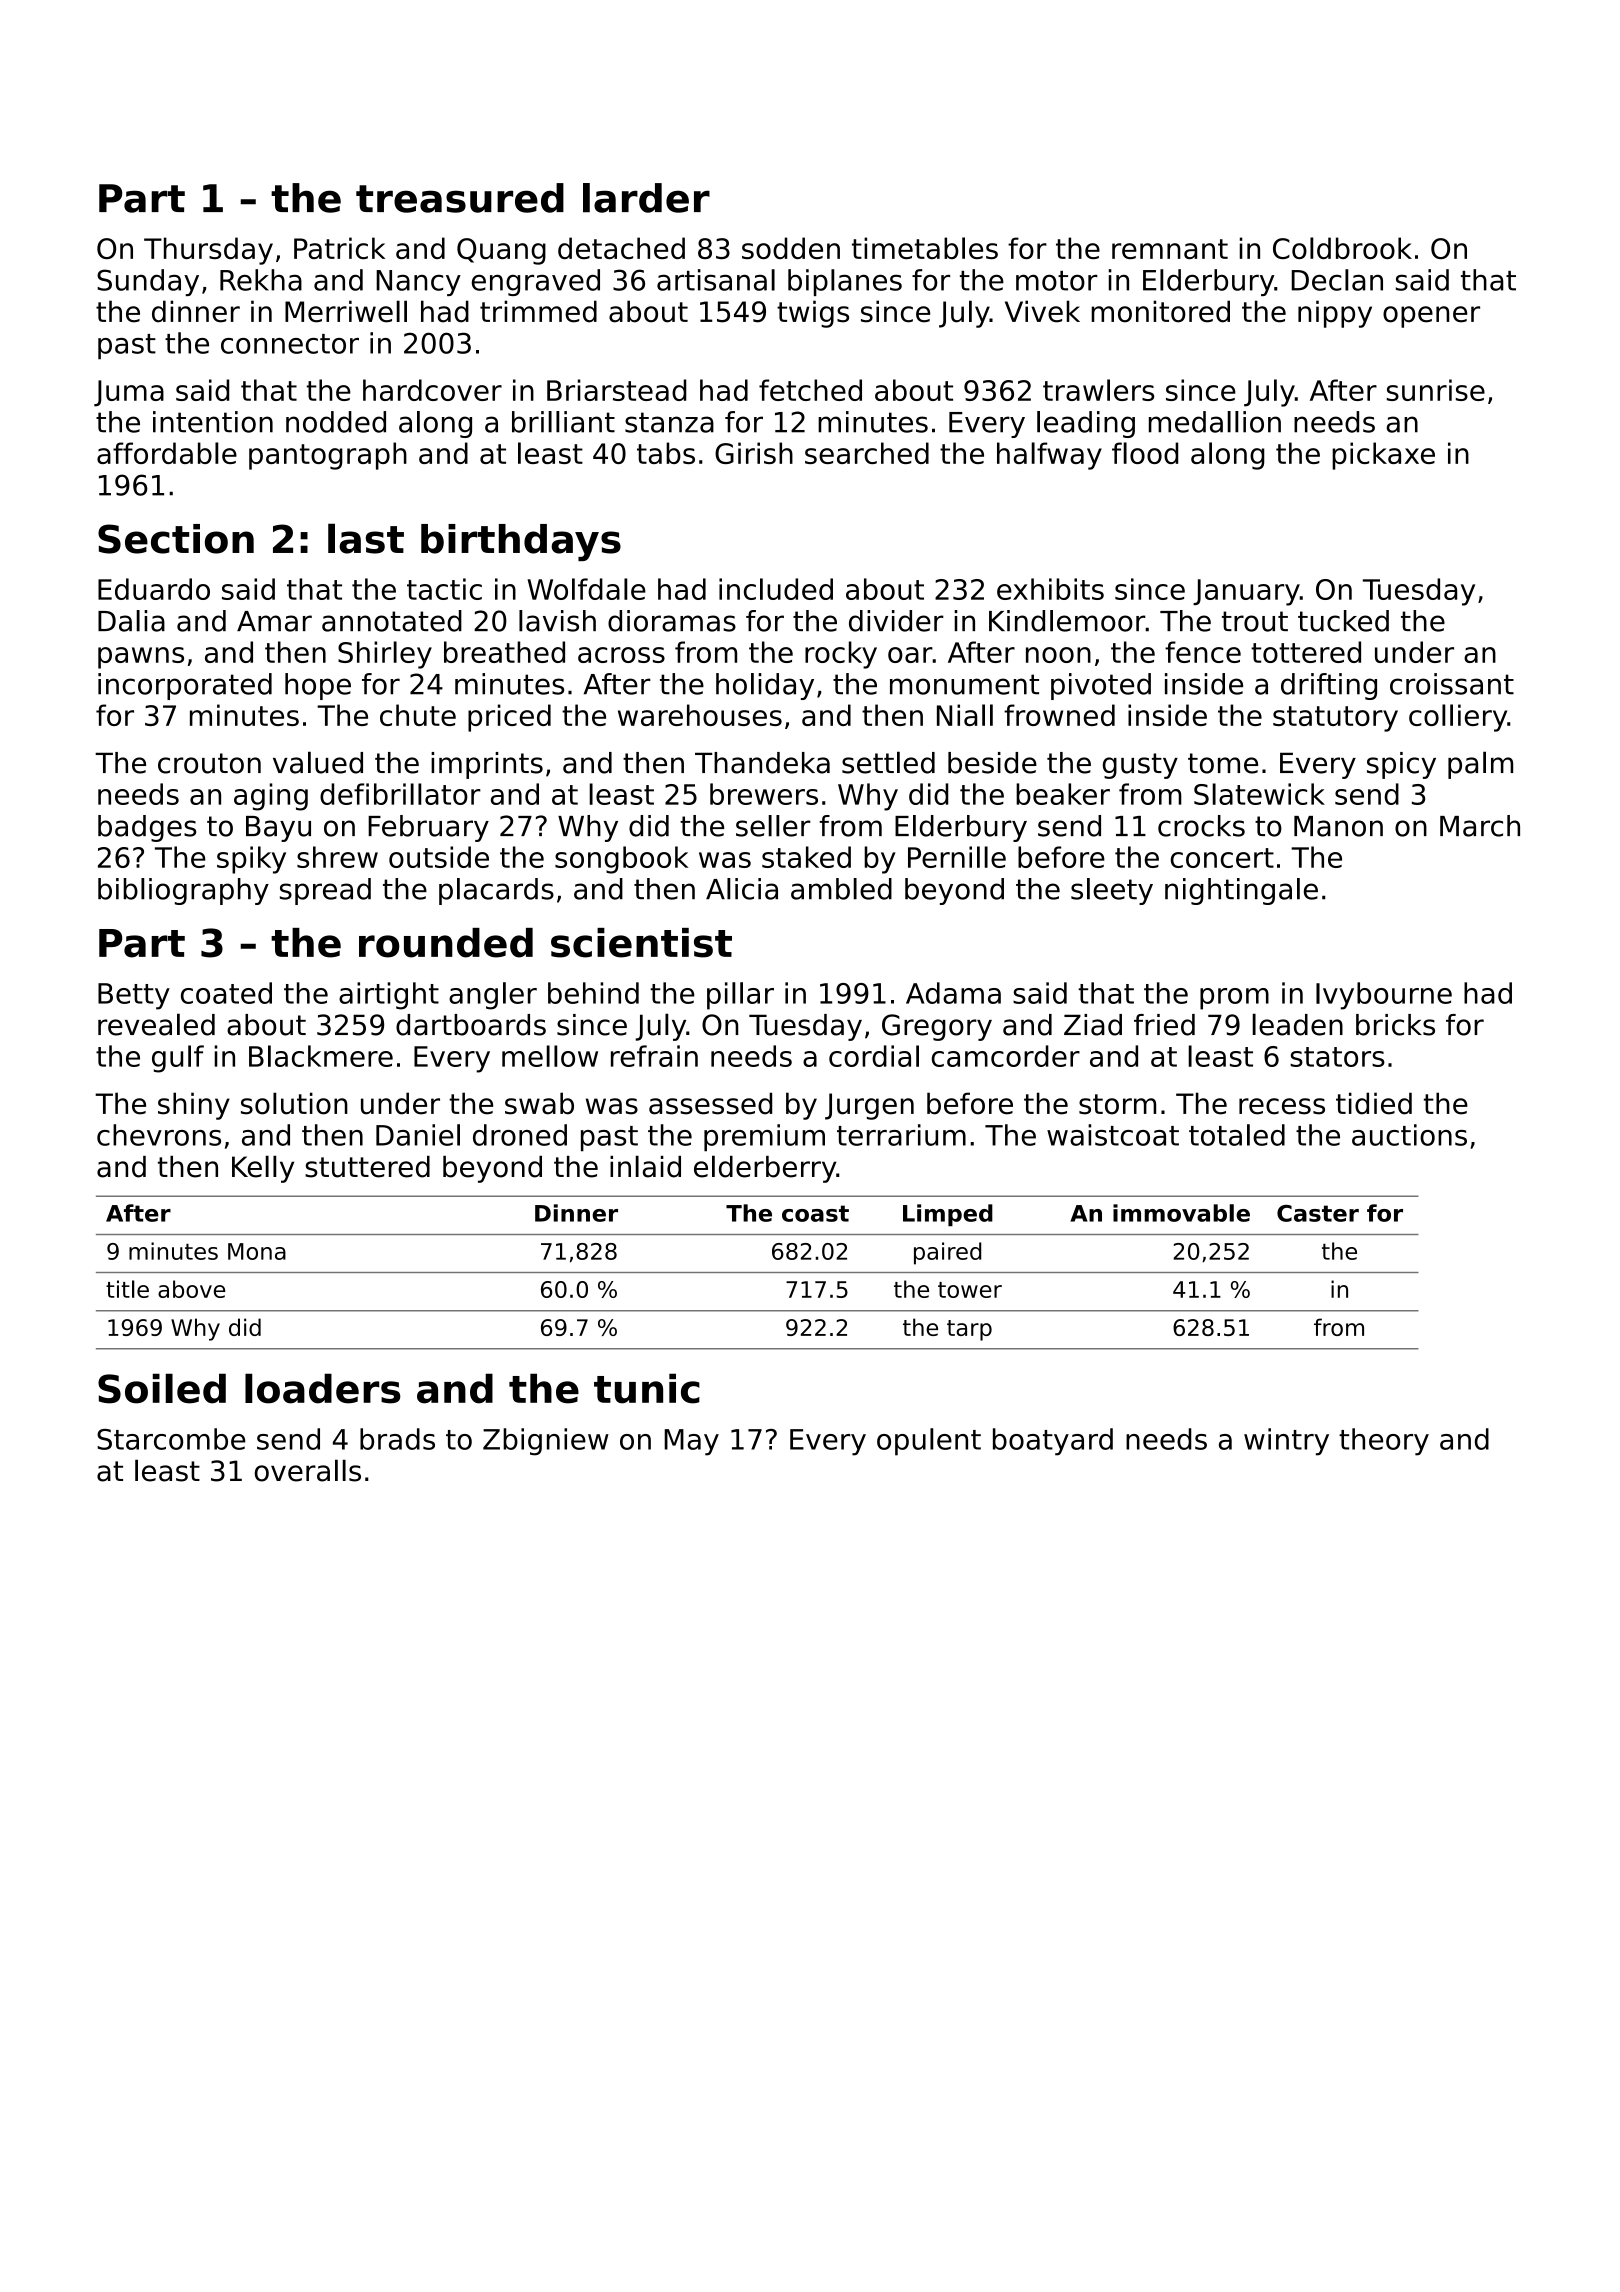  What do you see at coordinates (1431, 317) in the document?
I see `opener` at bounding box center [1431, 317].
